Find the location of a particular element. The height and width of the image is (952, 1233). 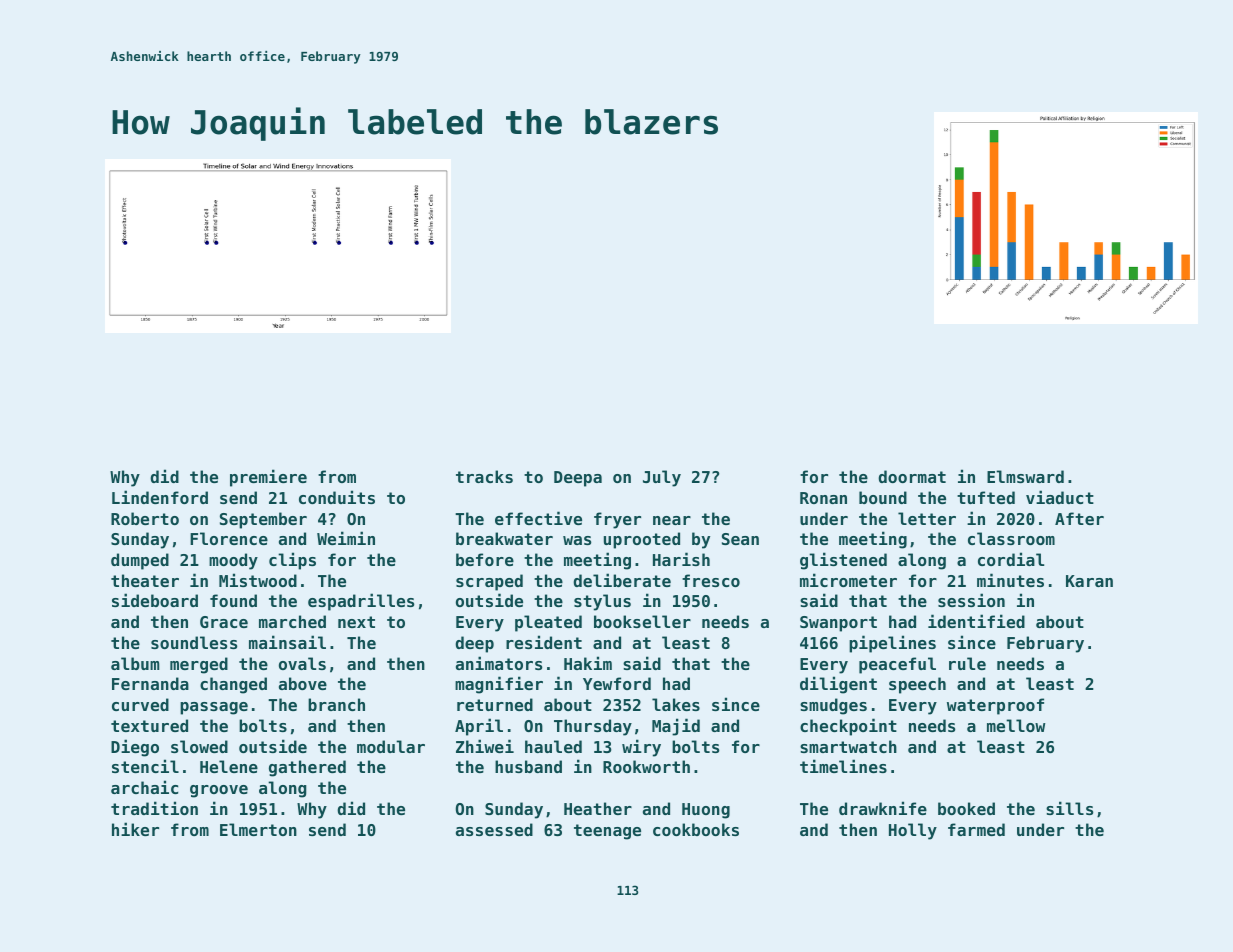

peaceful is located at coordinates (897, 665).
